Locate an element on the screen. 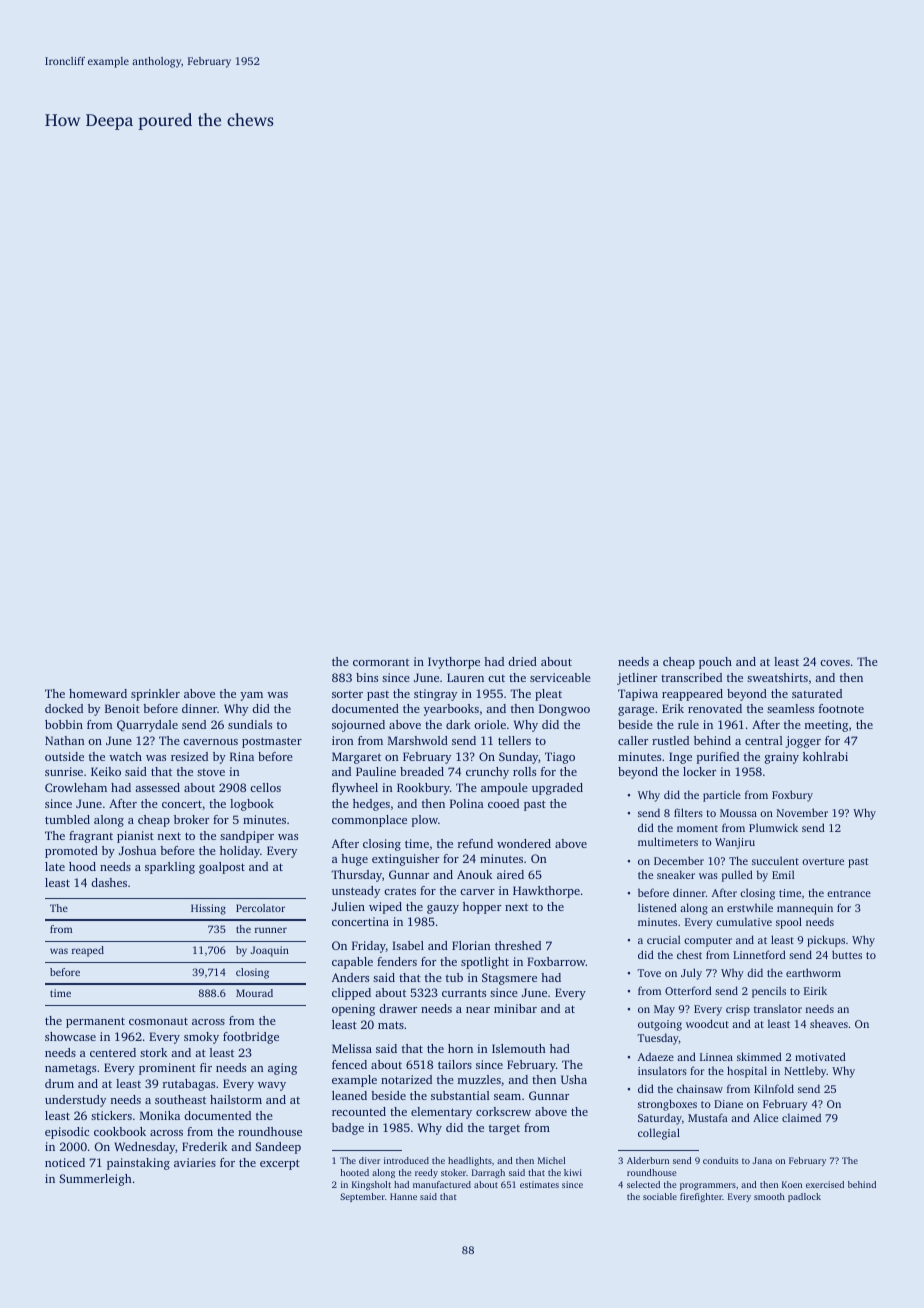 This screenshot has height=1308, width=924. Wanjiru is located at coordinates (735, 843).
